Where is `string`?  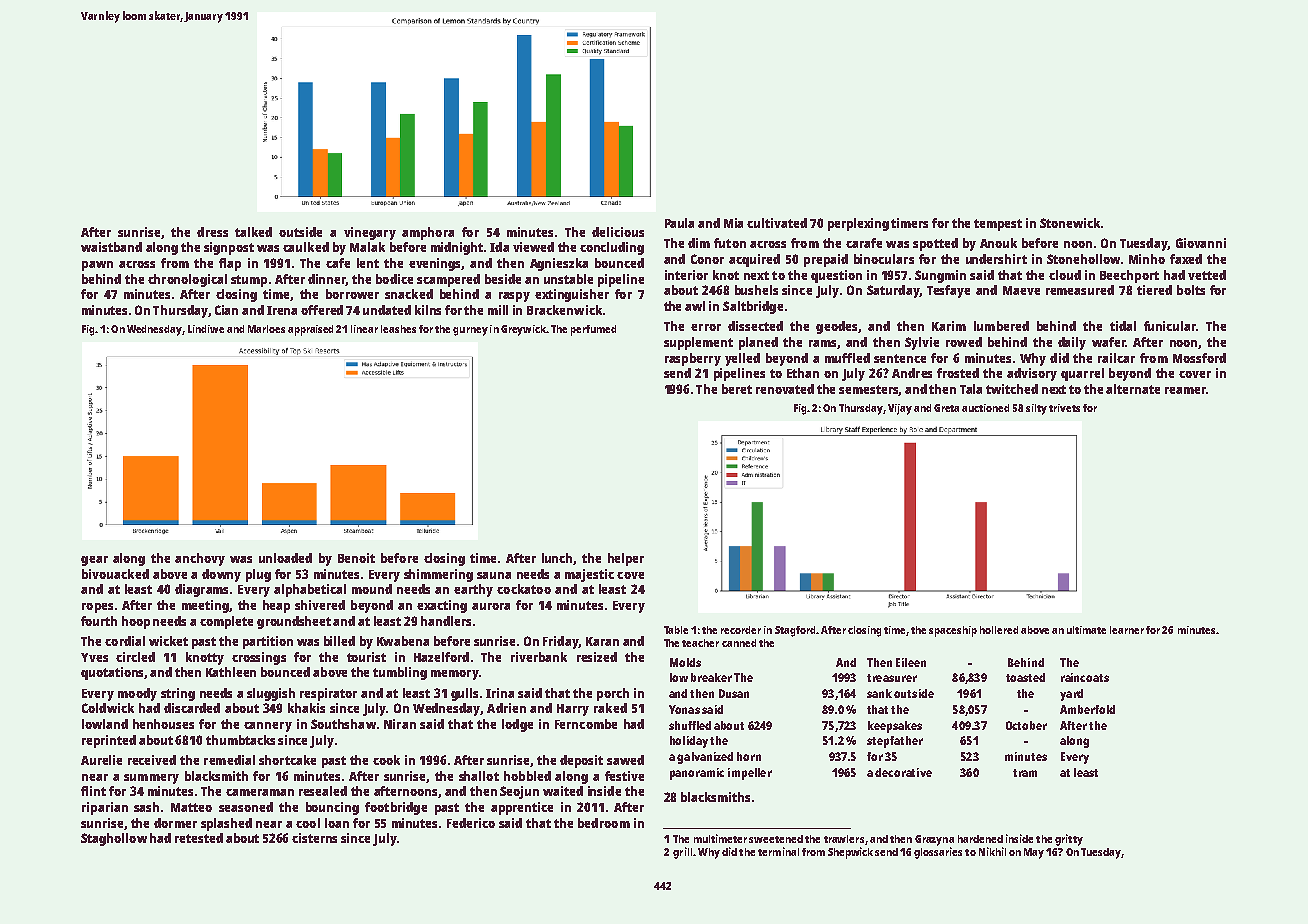
string is located at coordinates (178, 694).
